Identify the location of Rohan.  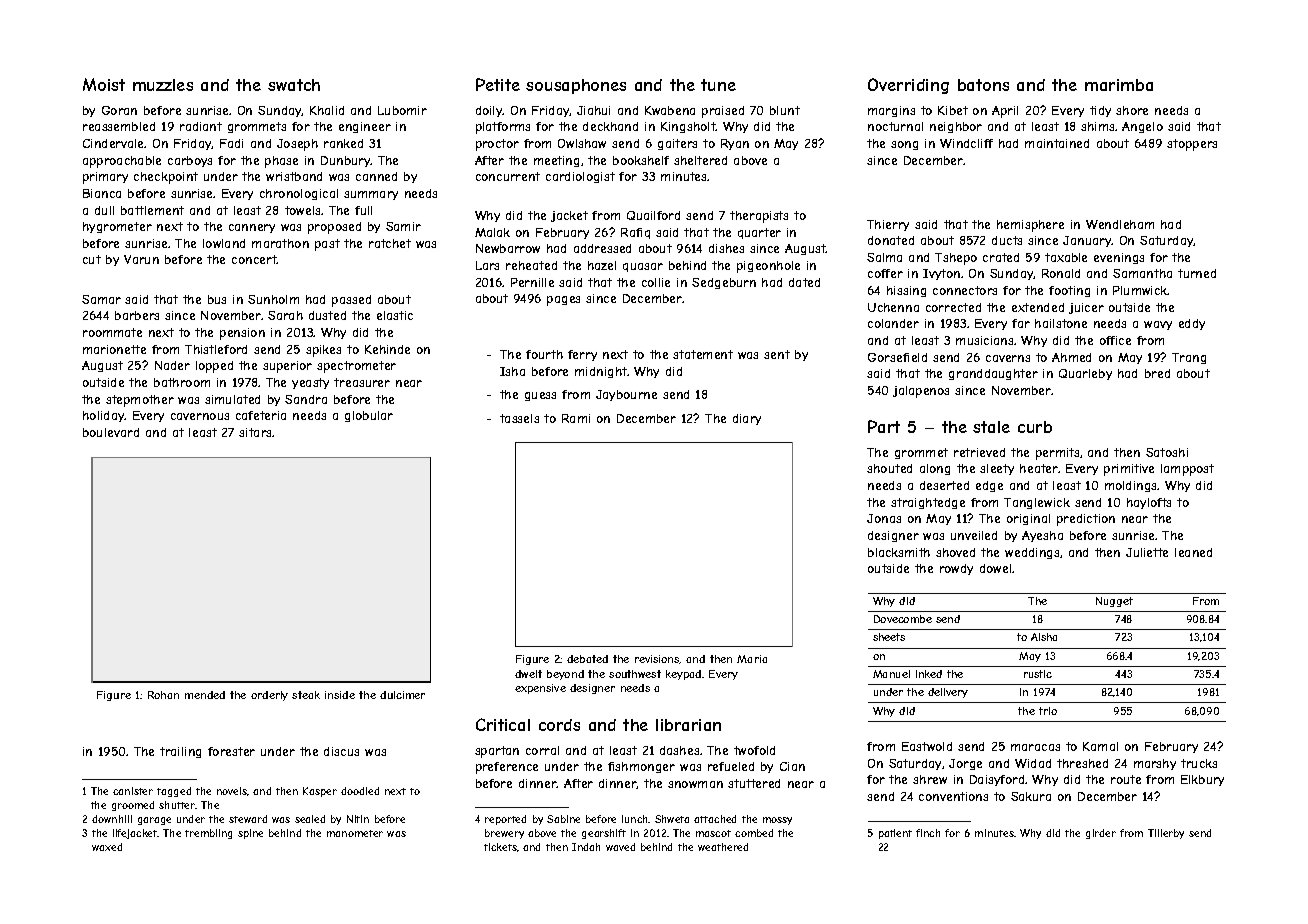
(163, 695).
